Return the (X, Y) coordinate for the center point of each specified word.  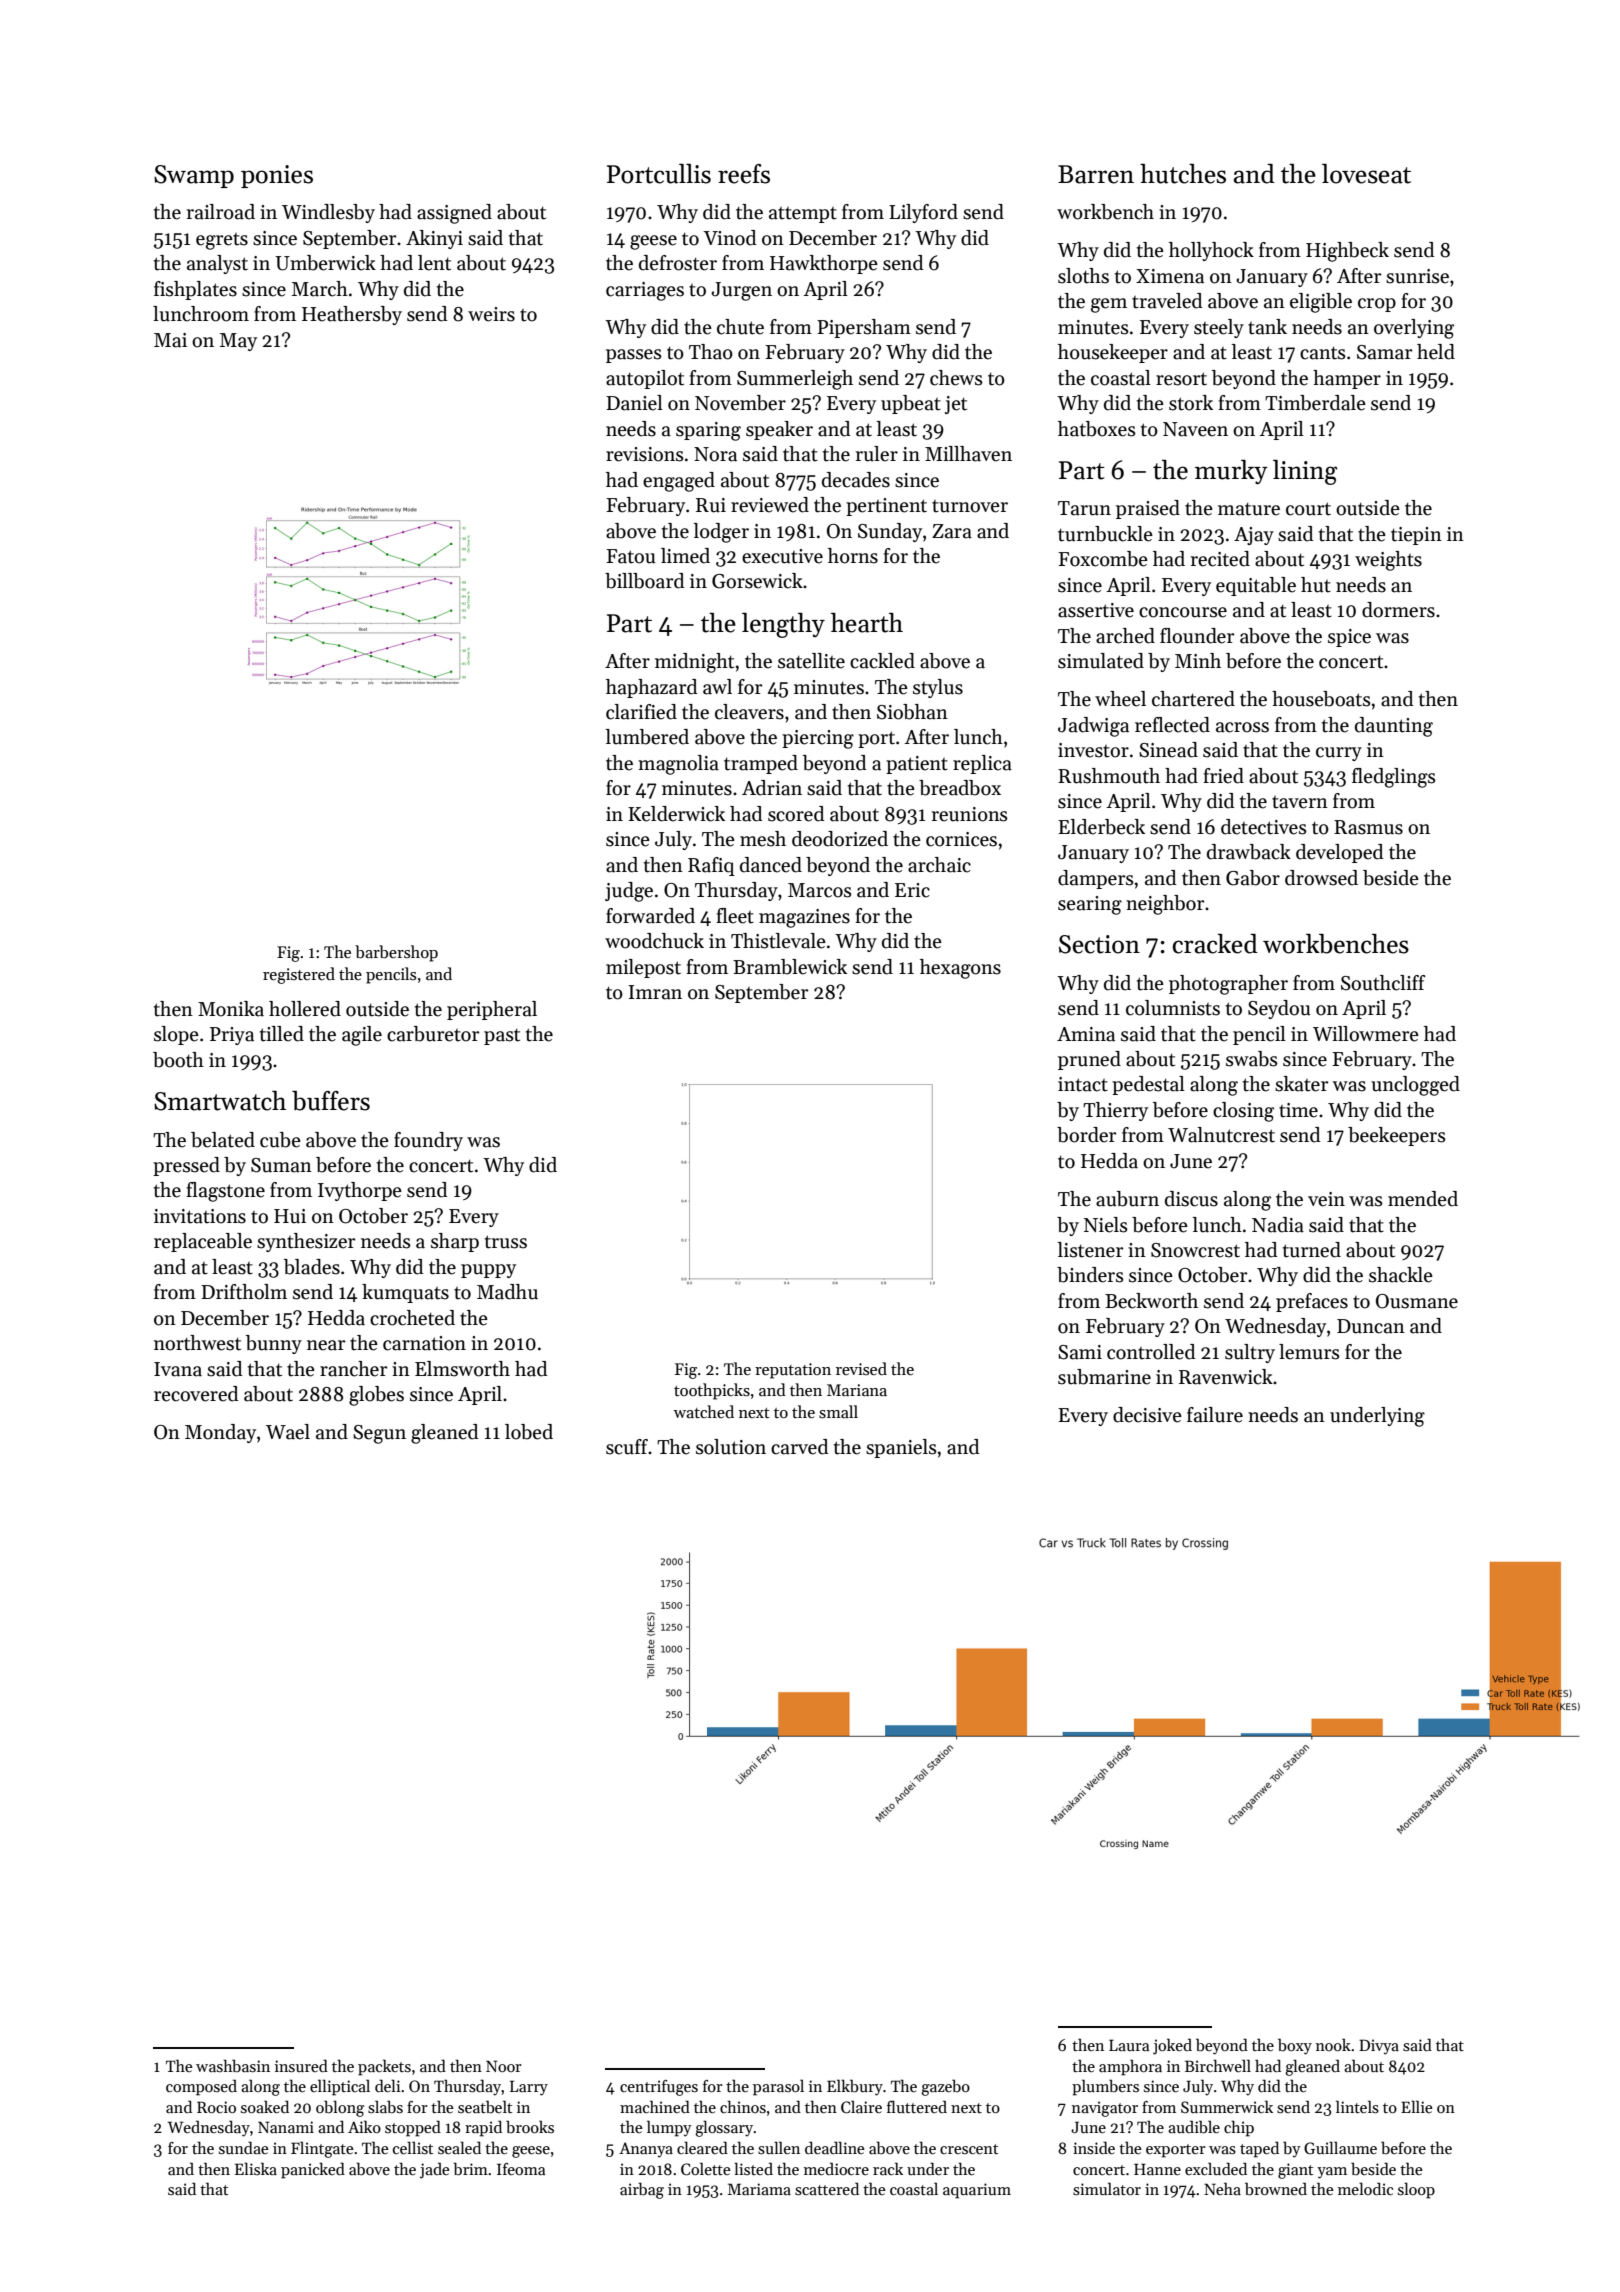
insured (301, 2065)
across (1242, 727)
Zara (952, 531)
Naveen (1195, 429)
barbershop (396, 953)
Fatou (630, 556)
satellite (811, 661)
